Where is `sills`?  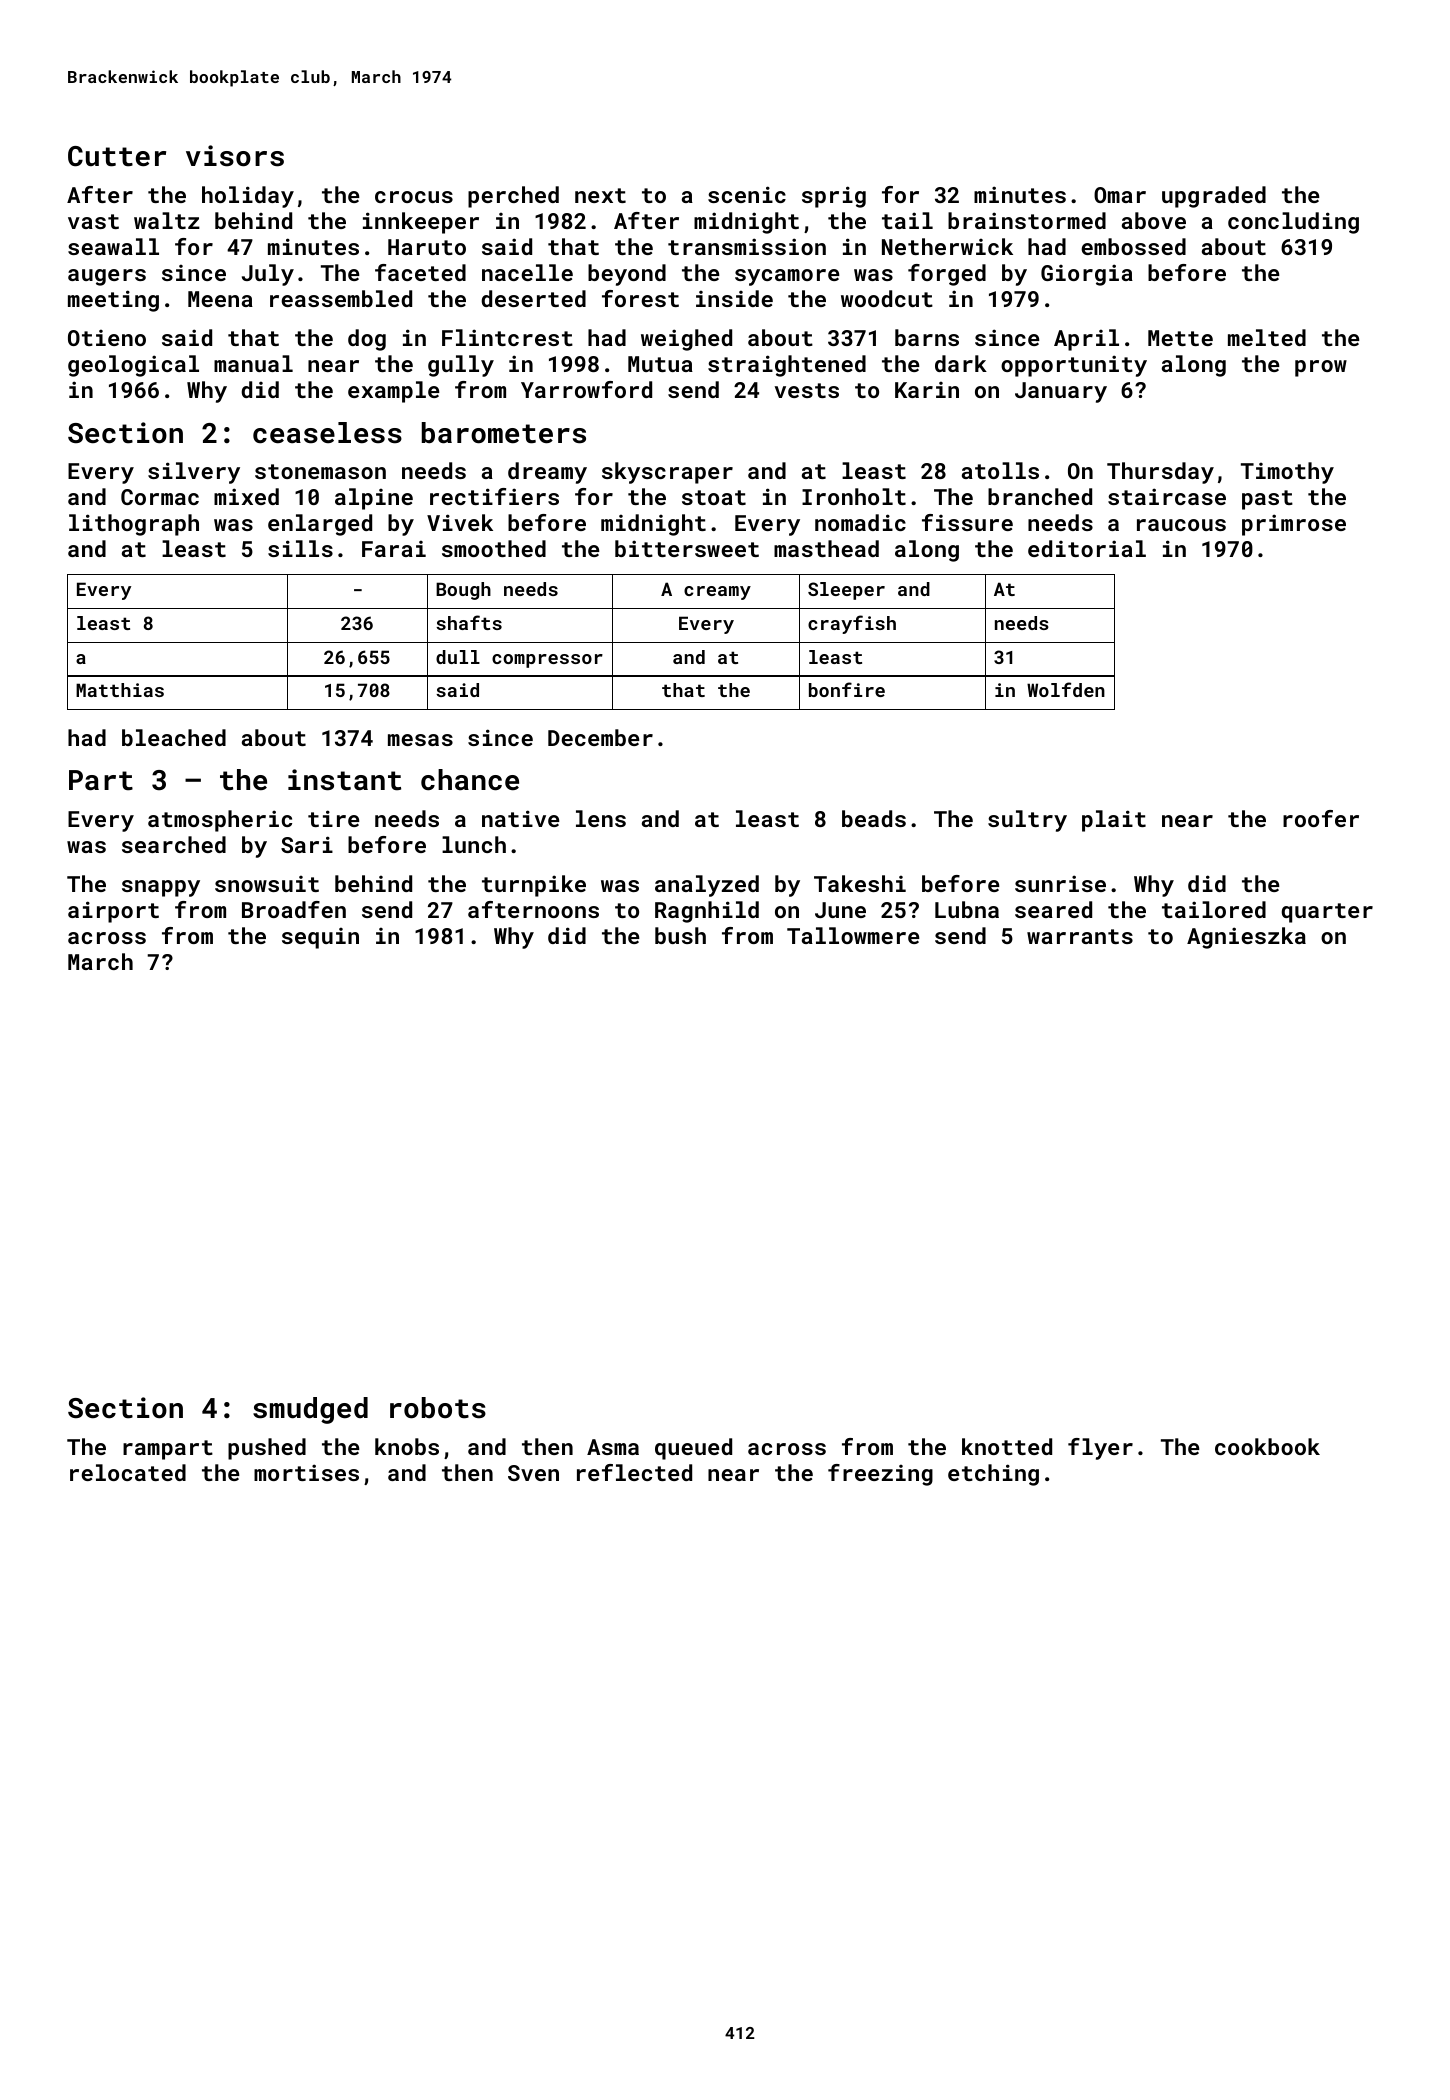 sills is located at coordinates (300, 548).
